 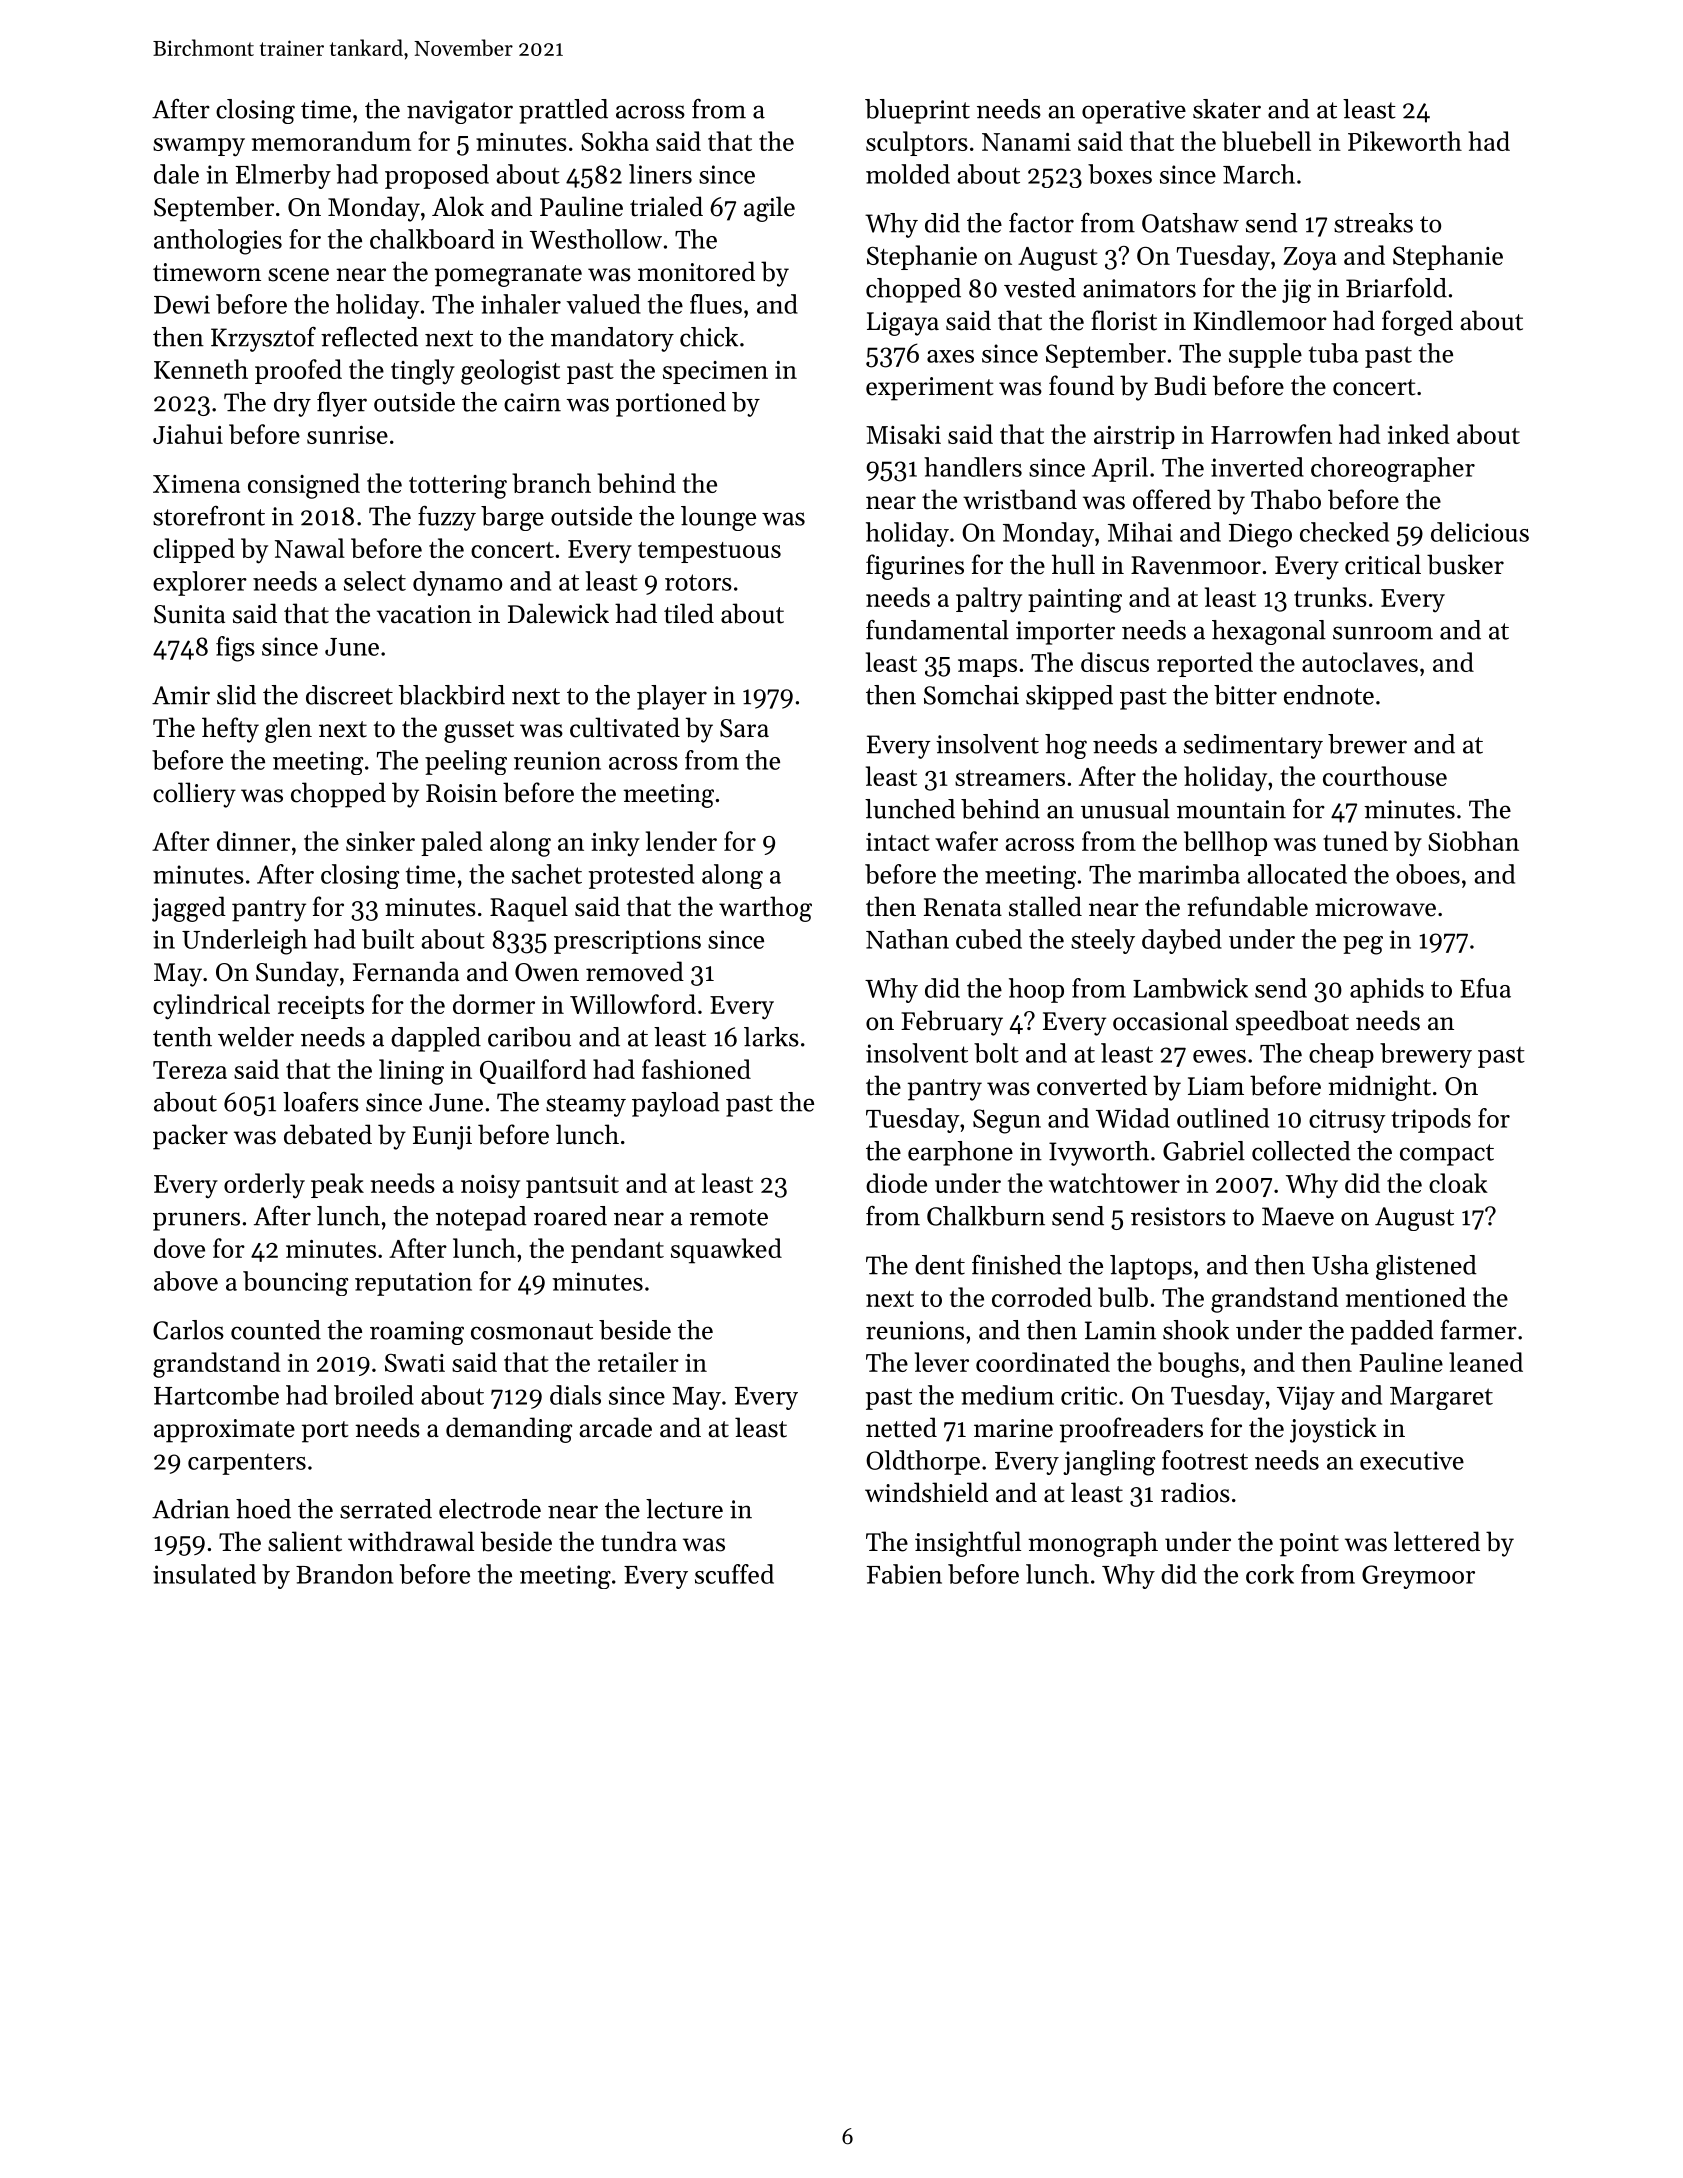 I want to click on blueprint, so click(x=917, y=111).
